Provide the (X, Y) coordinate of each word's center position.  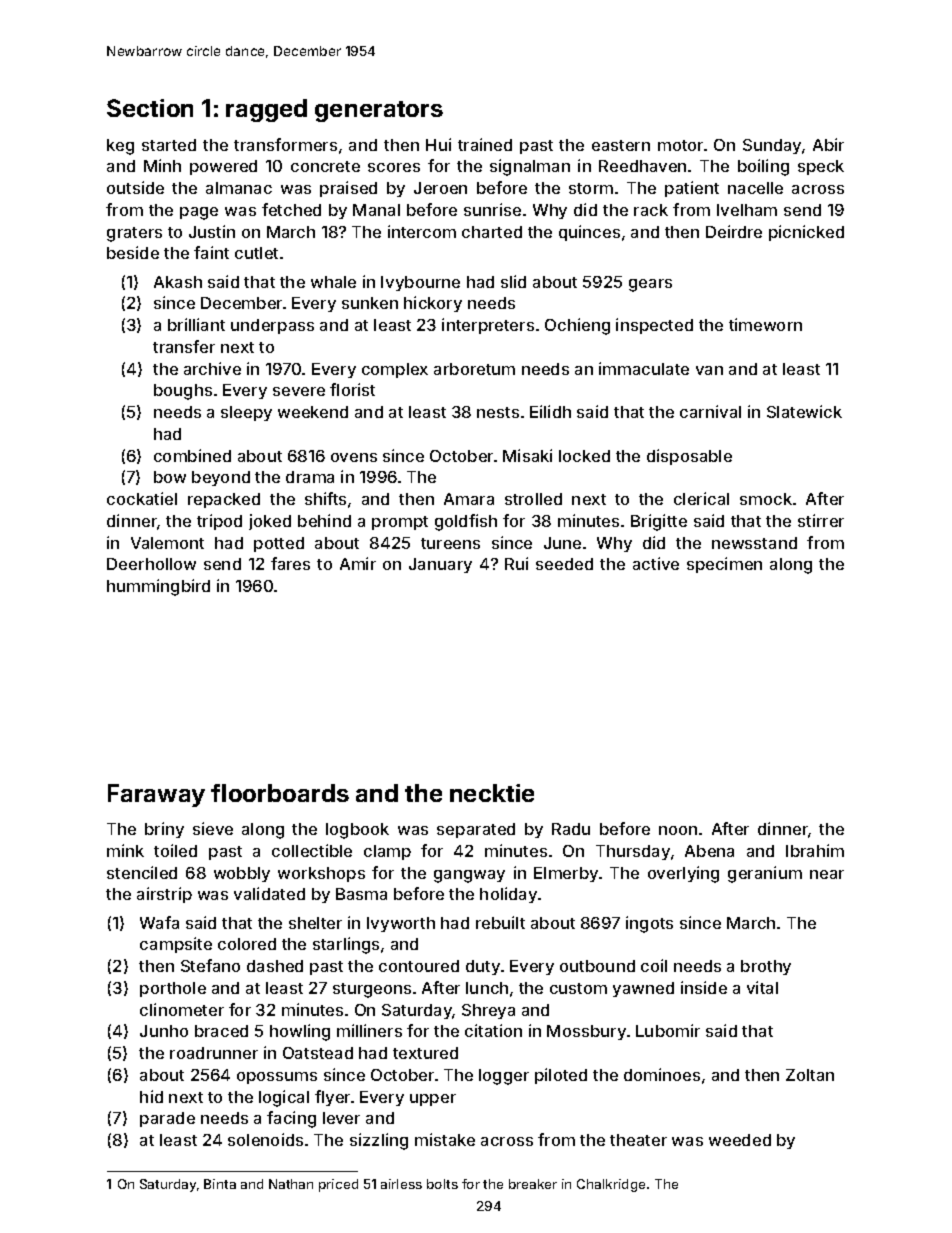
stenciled (142, 872)
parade (167, 1119)
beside (133, 252)
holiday (508, 895)
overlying (683, 874)
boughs (183, 392)
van (709, 370)
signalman (530, 167)
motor (680, 145)
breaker (533, 1184)
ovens (354, 457)
